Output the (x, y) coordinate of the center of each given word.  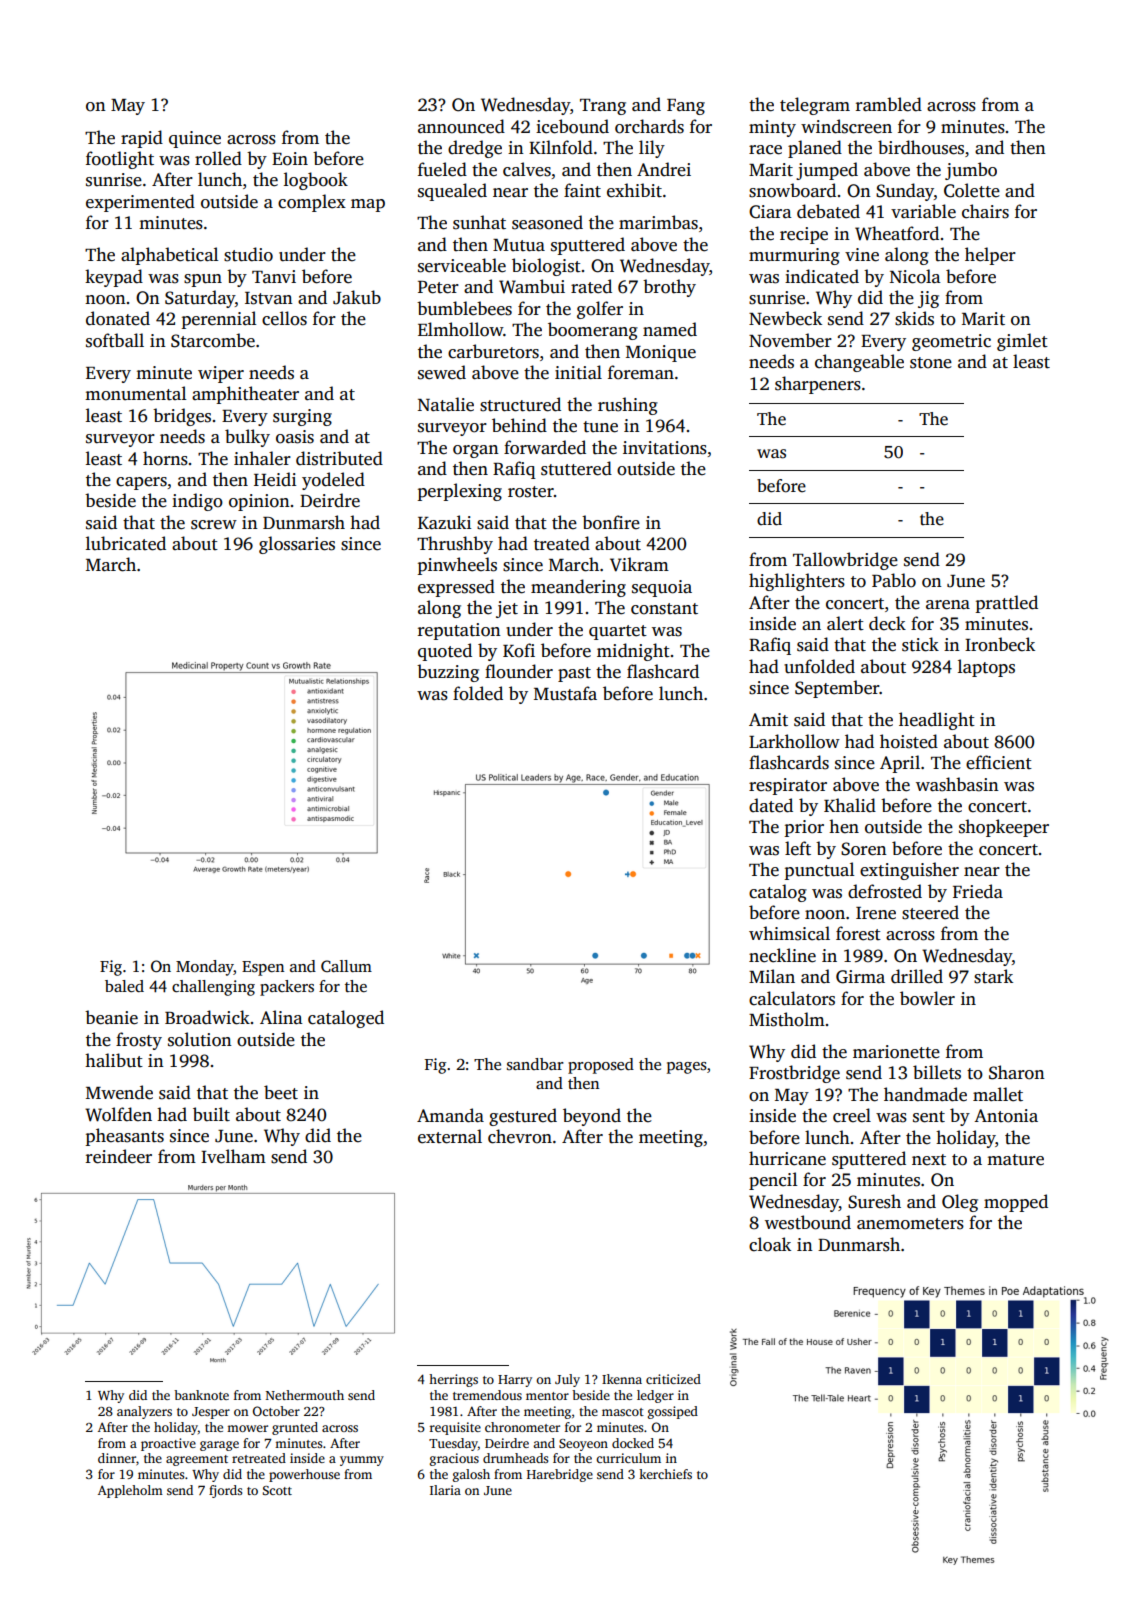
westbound (808, 1222)
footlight (120, 160)
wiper (221, 374)
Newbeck (785, 318)
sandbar (535, 1064)
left (798, 848)
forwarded (545, 447)
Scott (277, 1490)
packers (287, 988)
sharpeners (818, 385)
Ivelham (233, 1156)
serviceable (462, 265)
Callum (346, 966)
